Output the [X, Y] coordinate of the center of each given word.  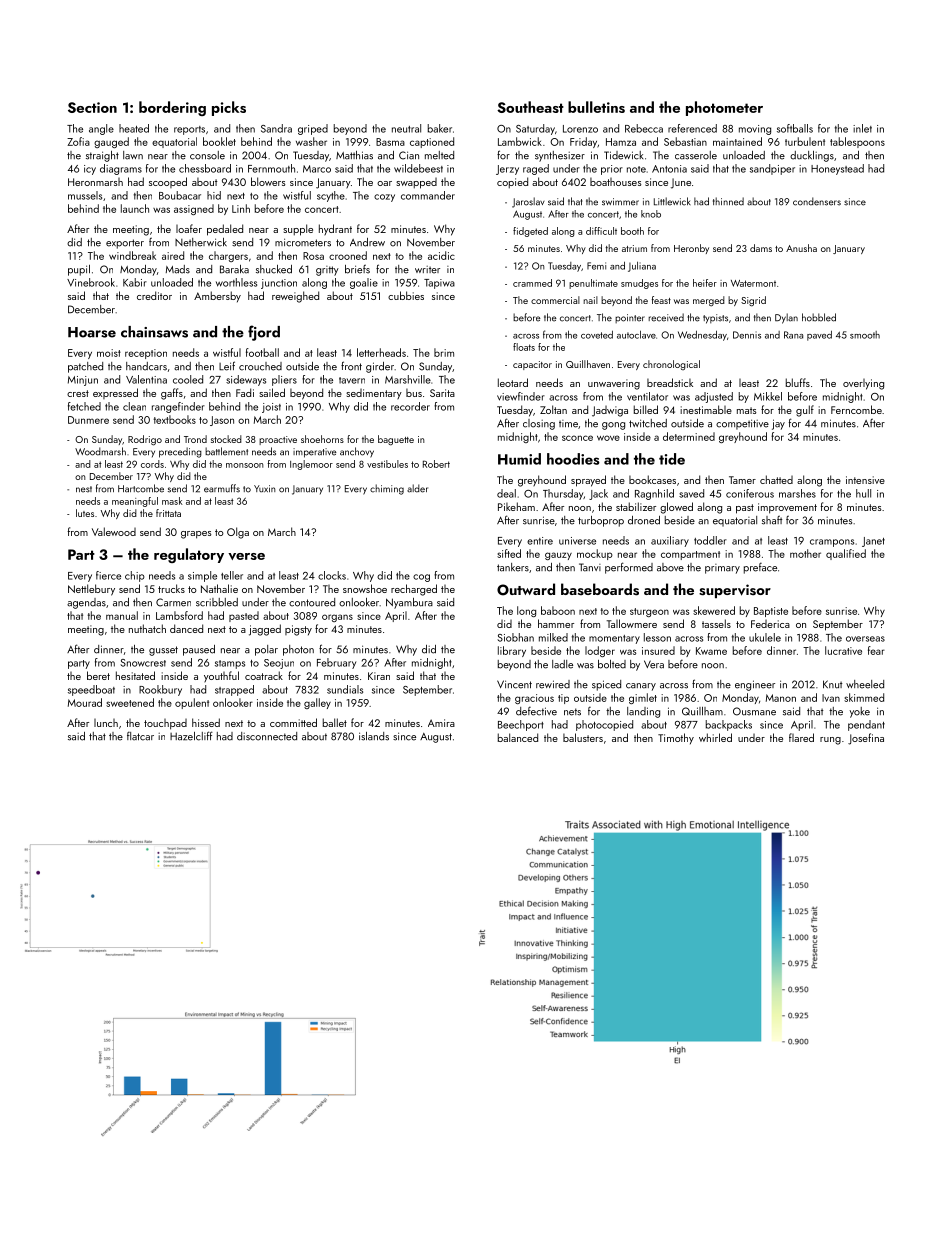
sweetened [130, 702]
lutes [85, 513]
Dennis [747, 335]
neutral [406, 128]
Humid [519, 459]
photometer [724, 108]
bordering [172, 108]
